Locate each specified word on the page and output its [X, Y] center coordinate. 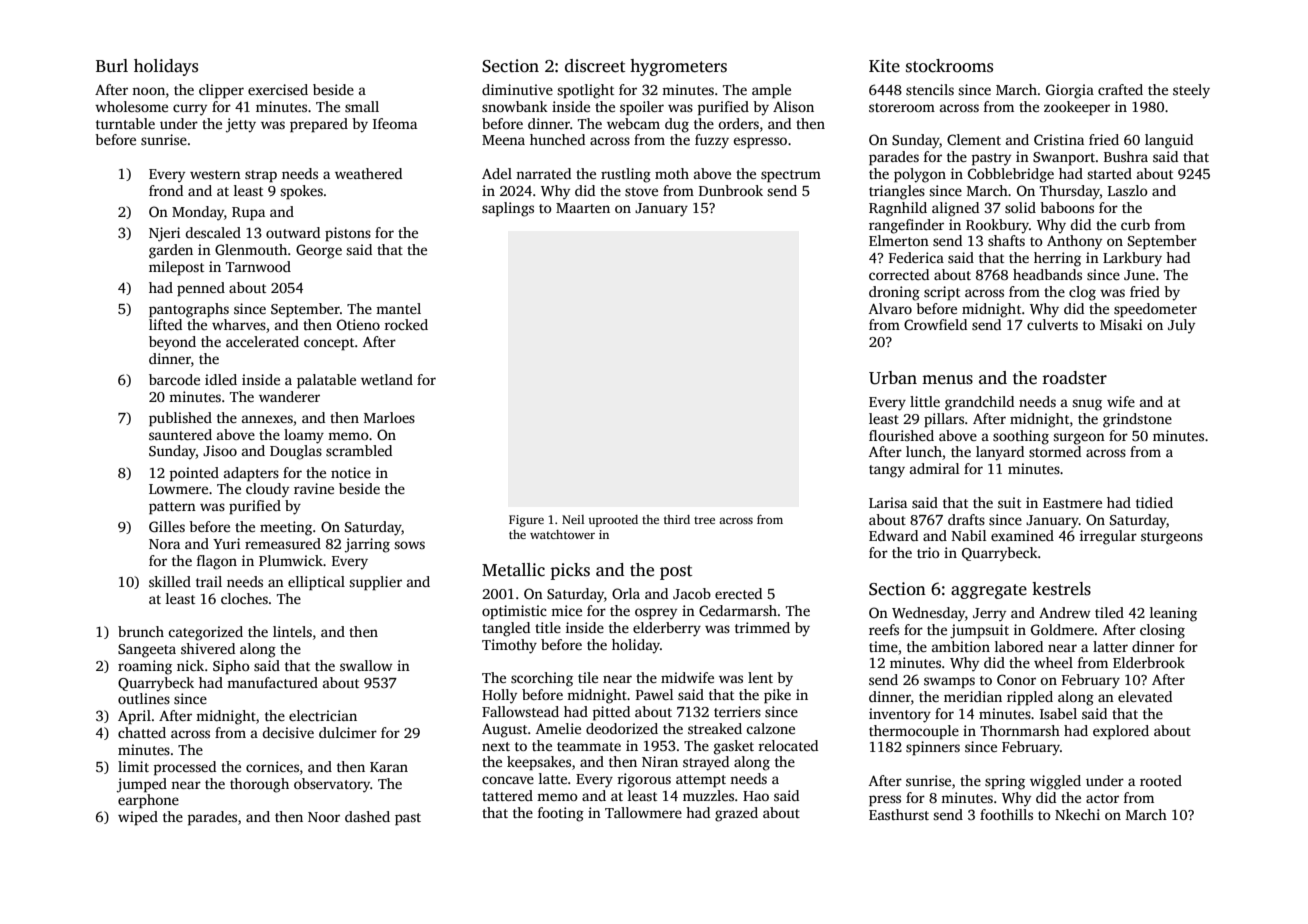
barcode [174, 379]
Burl [112, 65]
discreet [595, 66]
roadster [1074, 378]
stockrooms [949, 66]
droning [894, 293]
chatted [142, 732]
